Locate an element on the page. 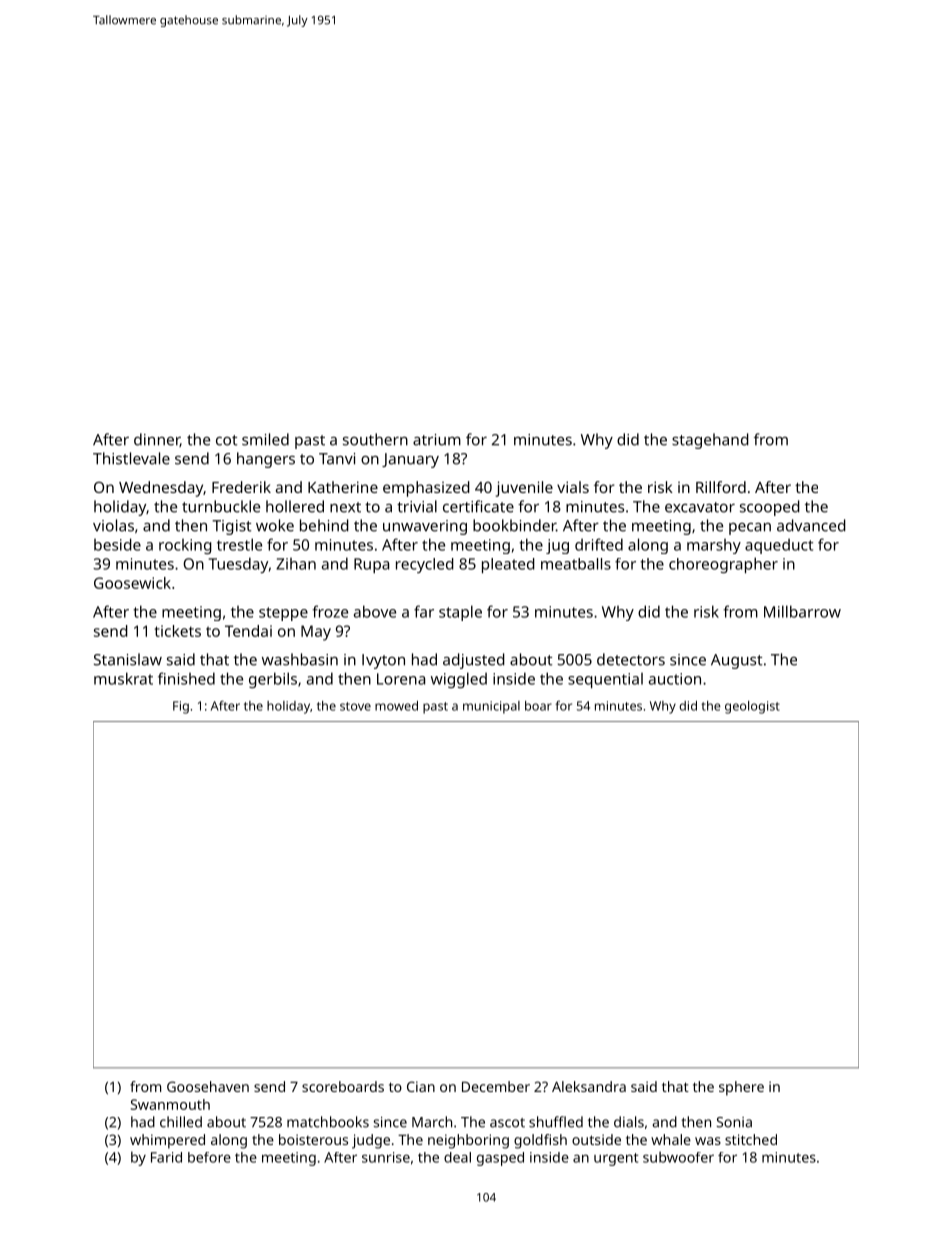  municipal is located at coordinates (491, 707).
